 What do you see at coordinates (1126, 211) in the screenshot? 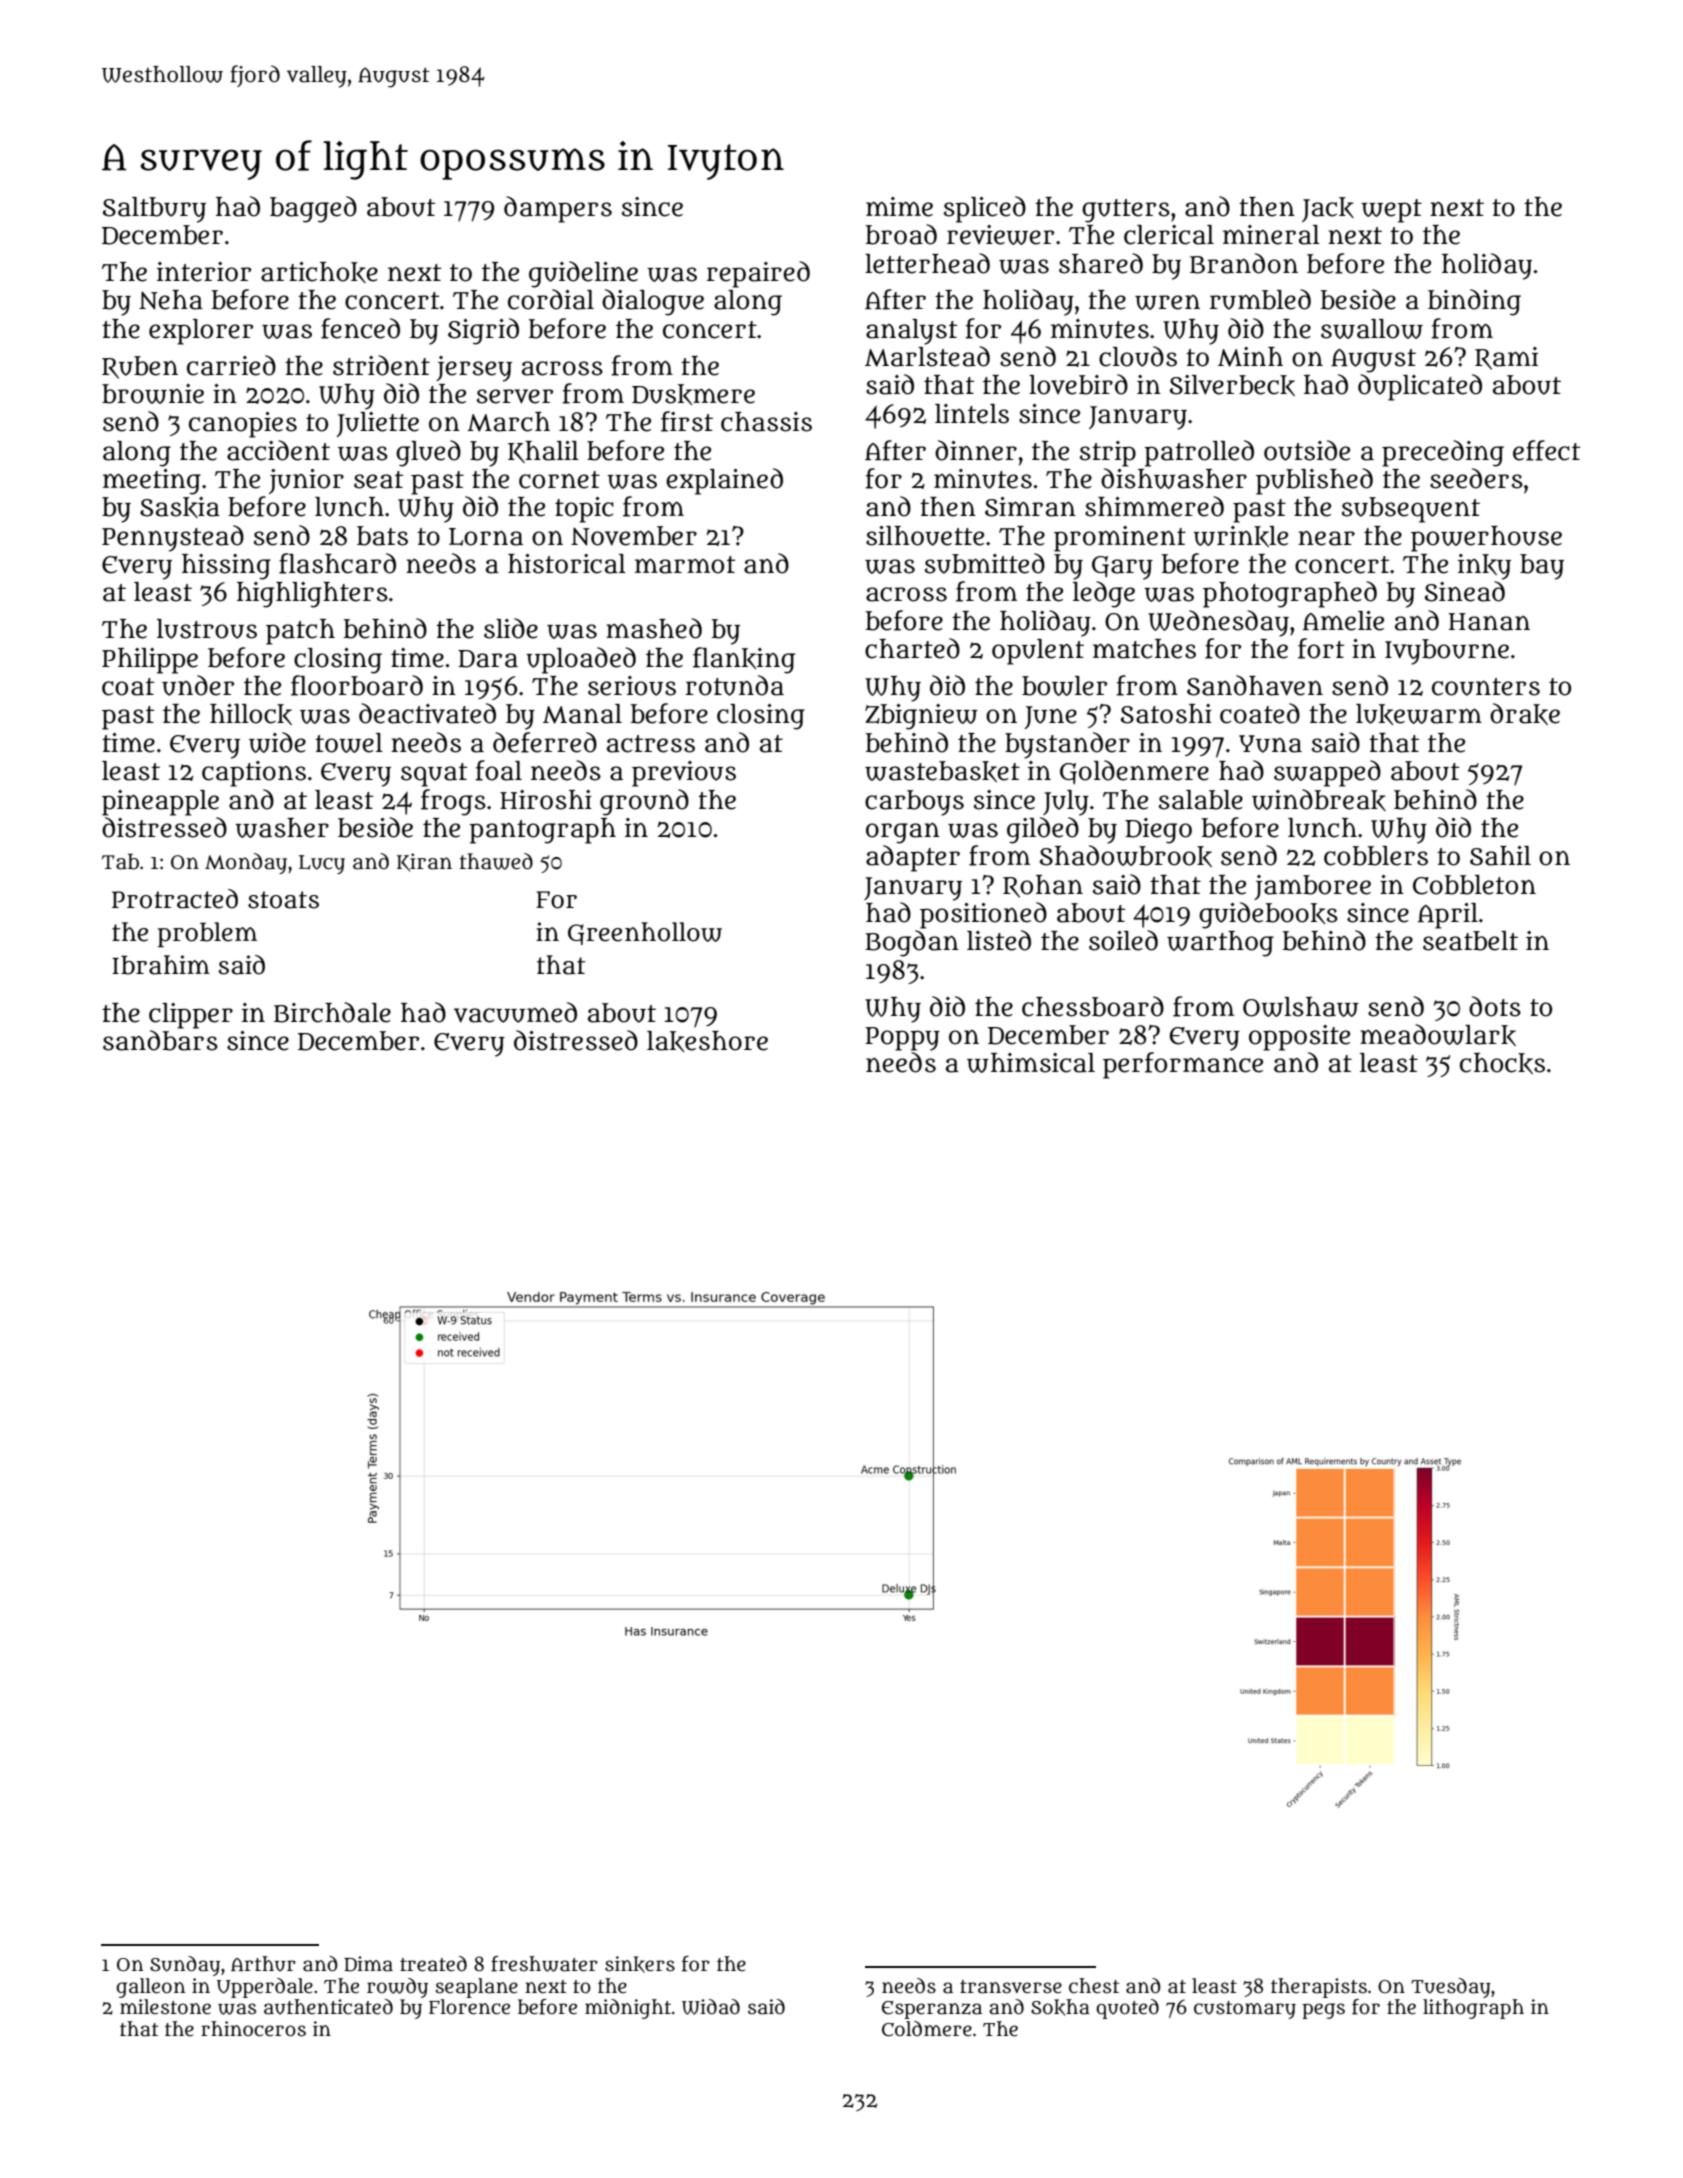
I see `gutters` at bounding box center [1126, 211].
